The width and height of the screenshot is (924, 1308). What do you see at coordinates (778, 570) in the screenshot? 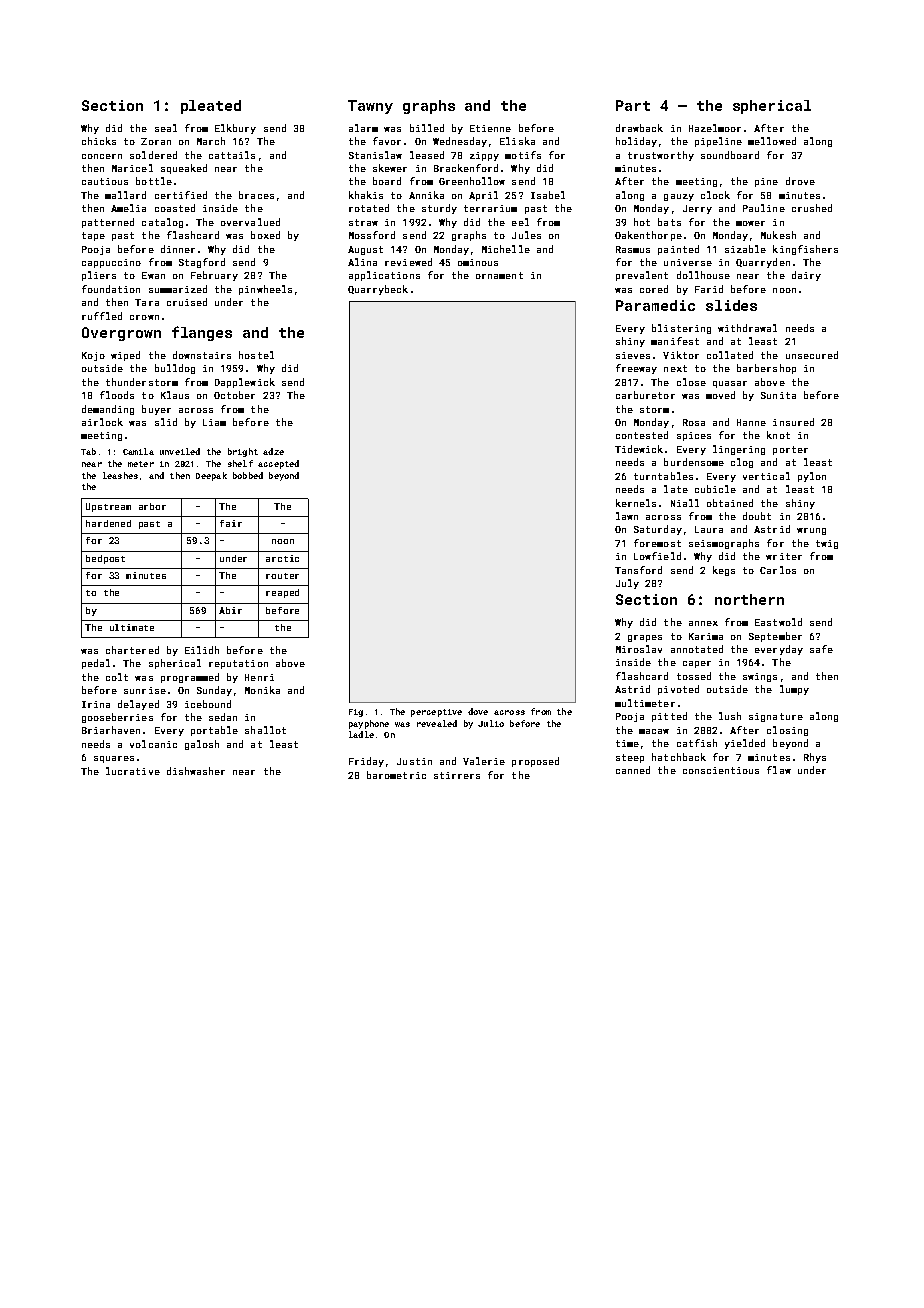
I see `Carlos` at bounding box center [778, 570].
